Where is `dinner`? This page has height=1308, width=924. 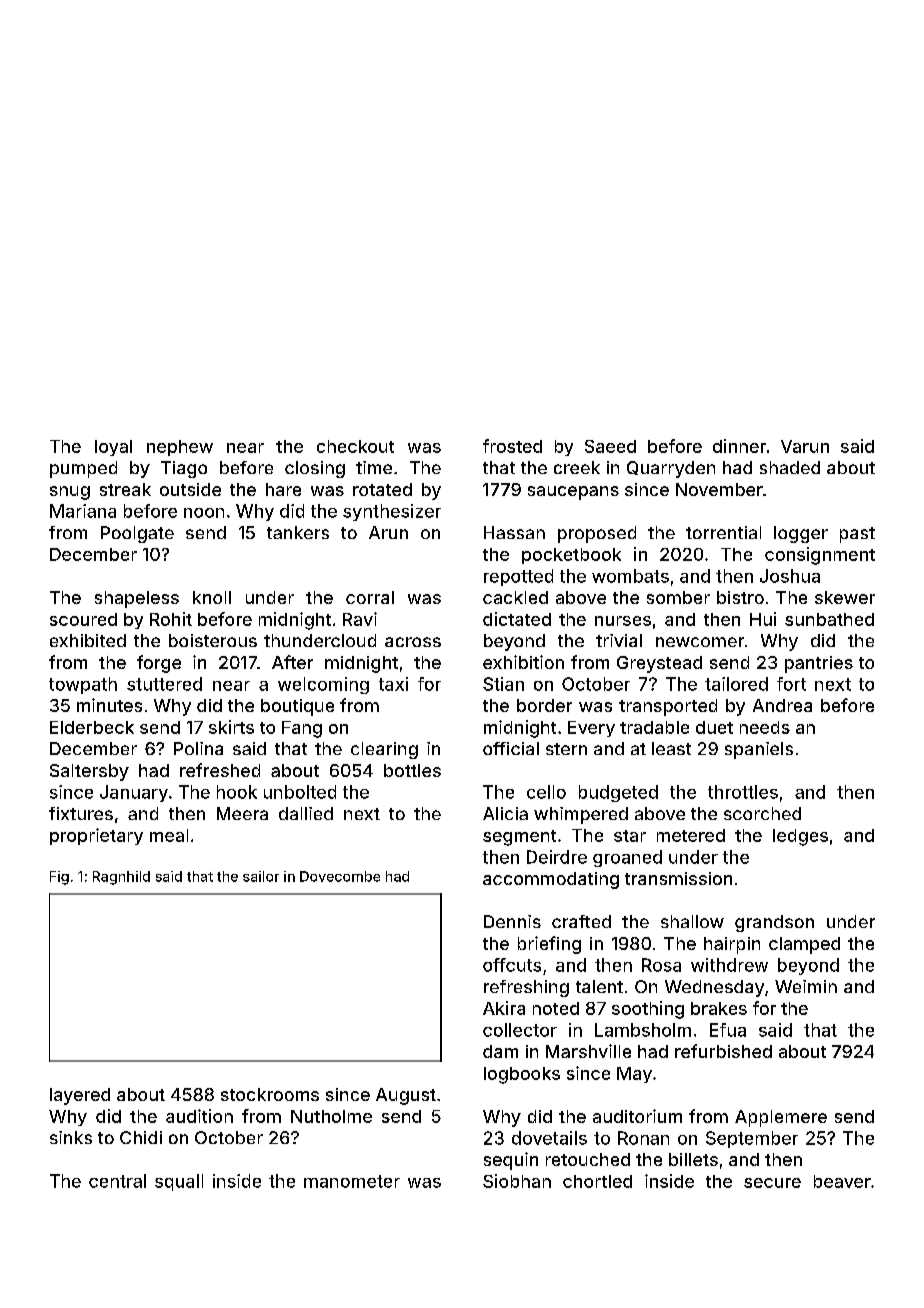 dinner is located at coordinates (739, 446).
